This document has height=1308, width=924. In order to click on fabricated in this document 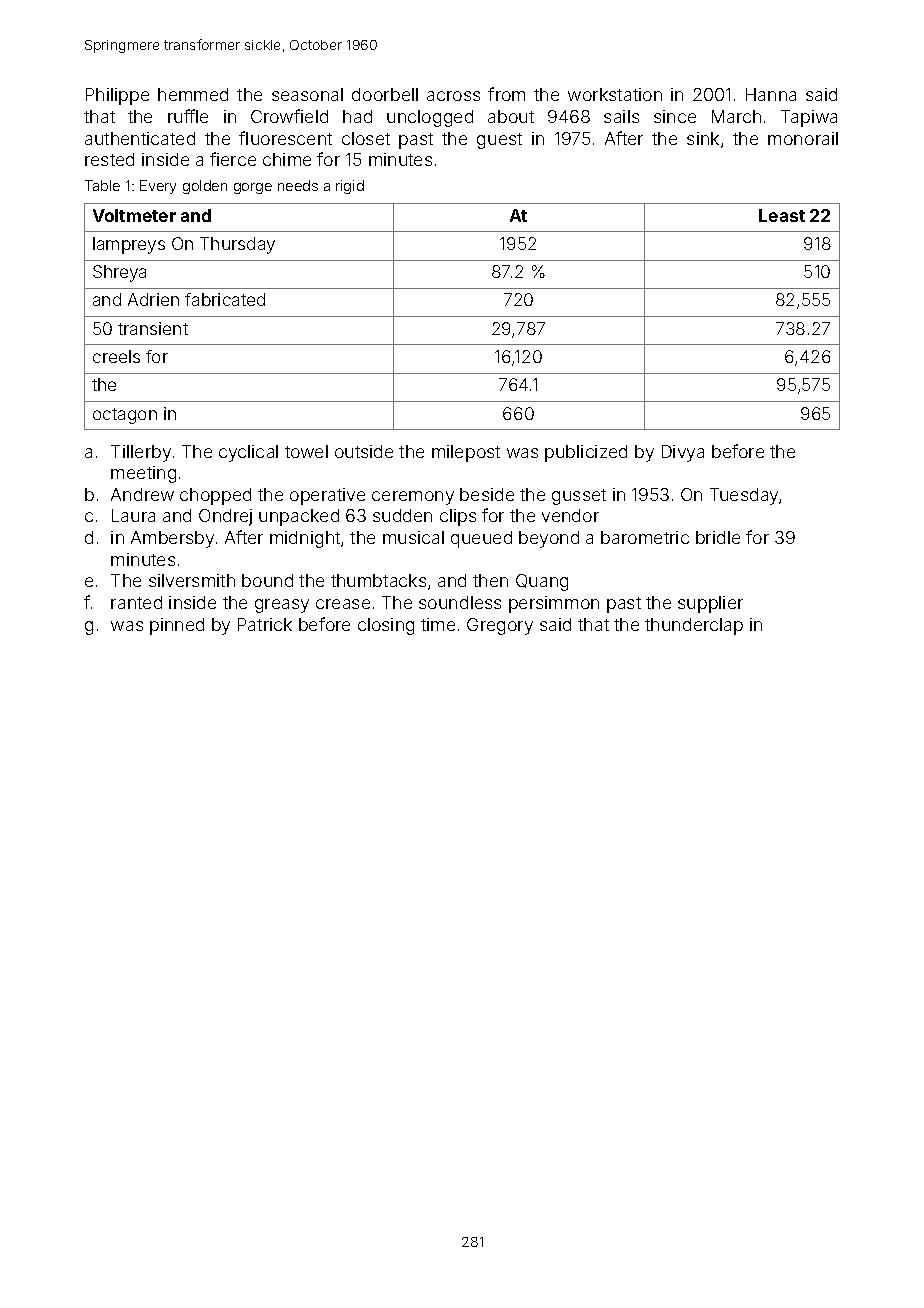, I will do `click(225, 299)`.
